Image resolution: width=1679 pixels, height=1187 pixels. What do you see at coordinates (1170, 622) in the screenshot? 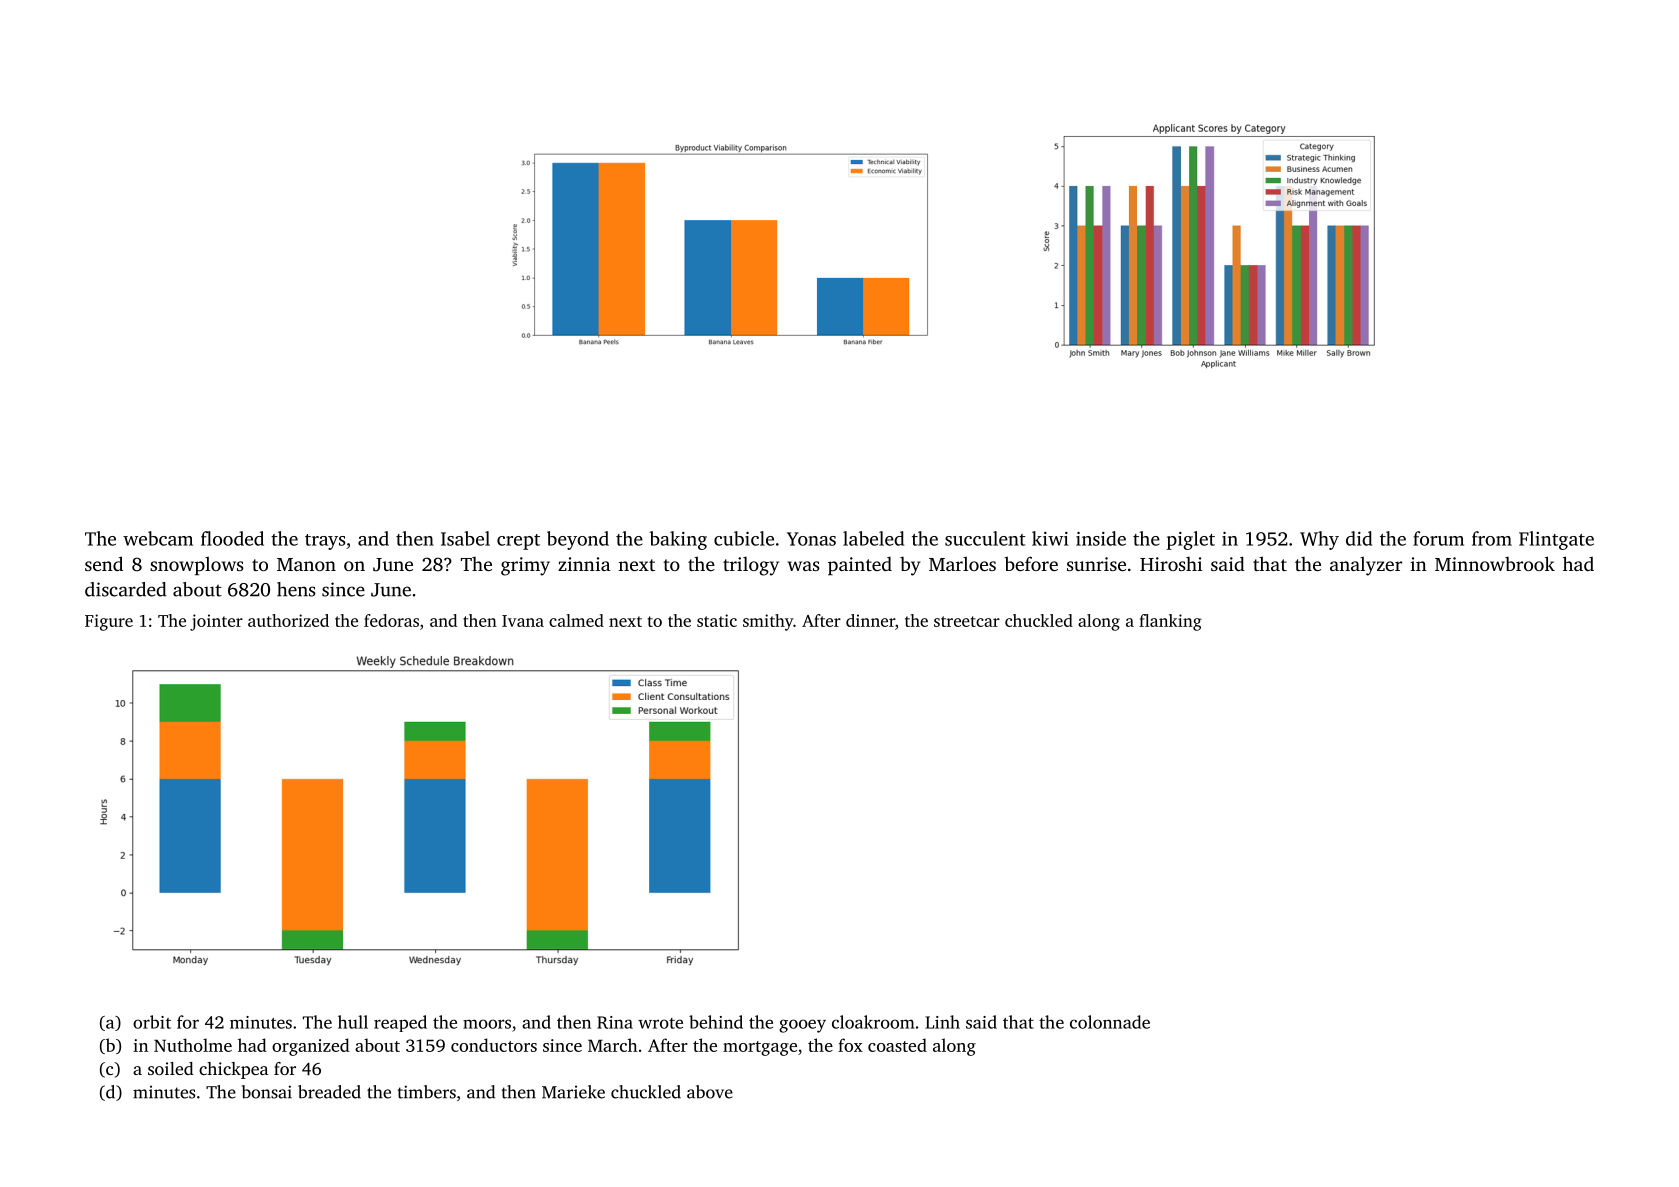
I see `flanking` at bounding box center [1170, 622].
